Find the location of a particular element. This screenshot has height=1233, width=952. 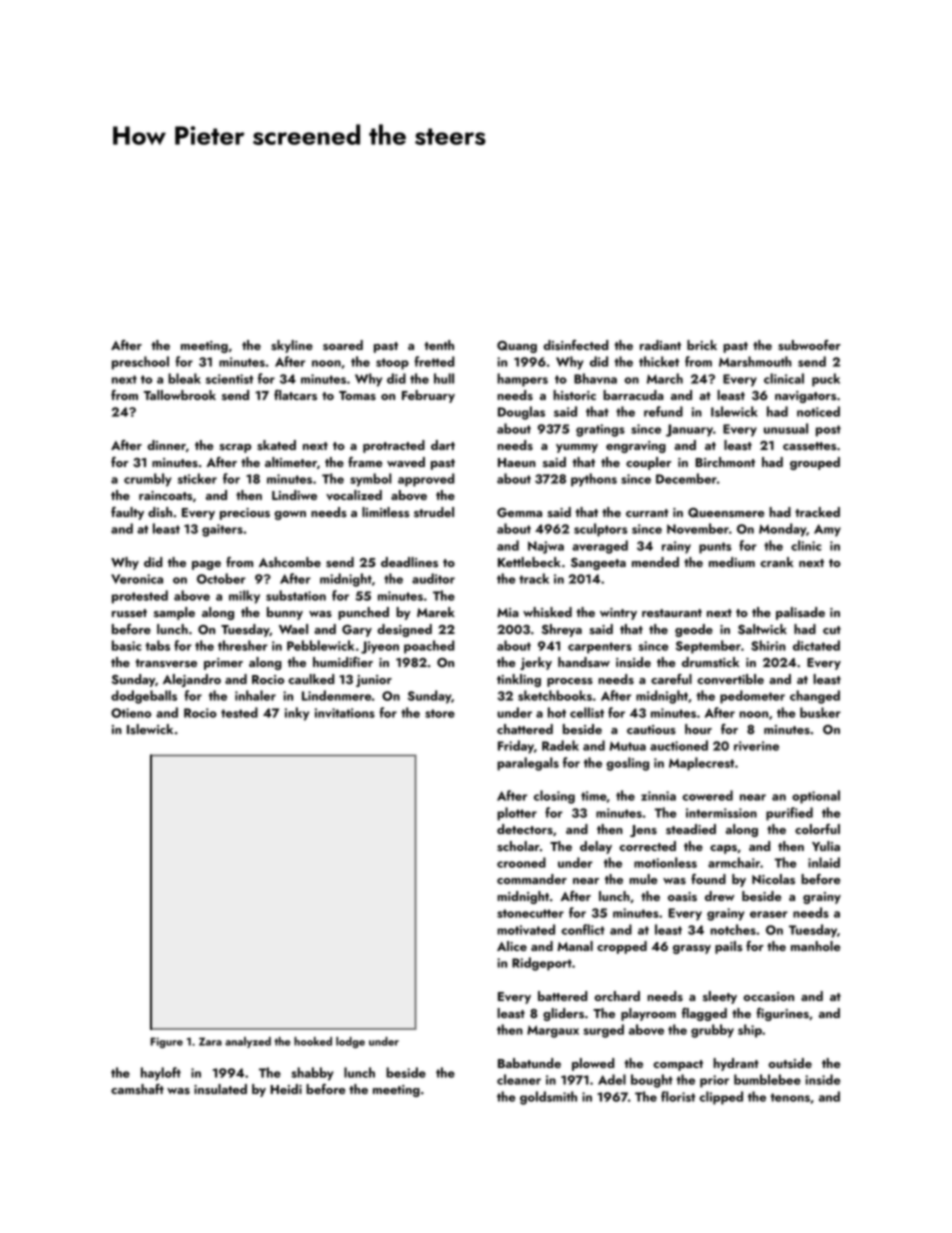

tenons is located at coordinates (790, 1097).
